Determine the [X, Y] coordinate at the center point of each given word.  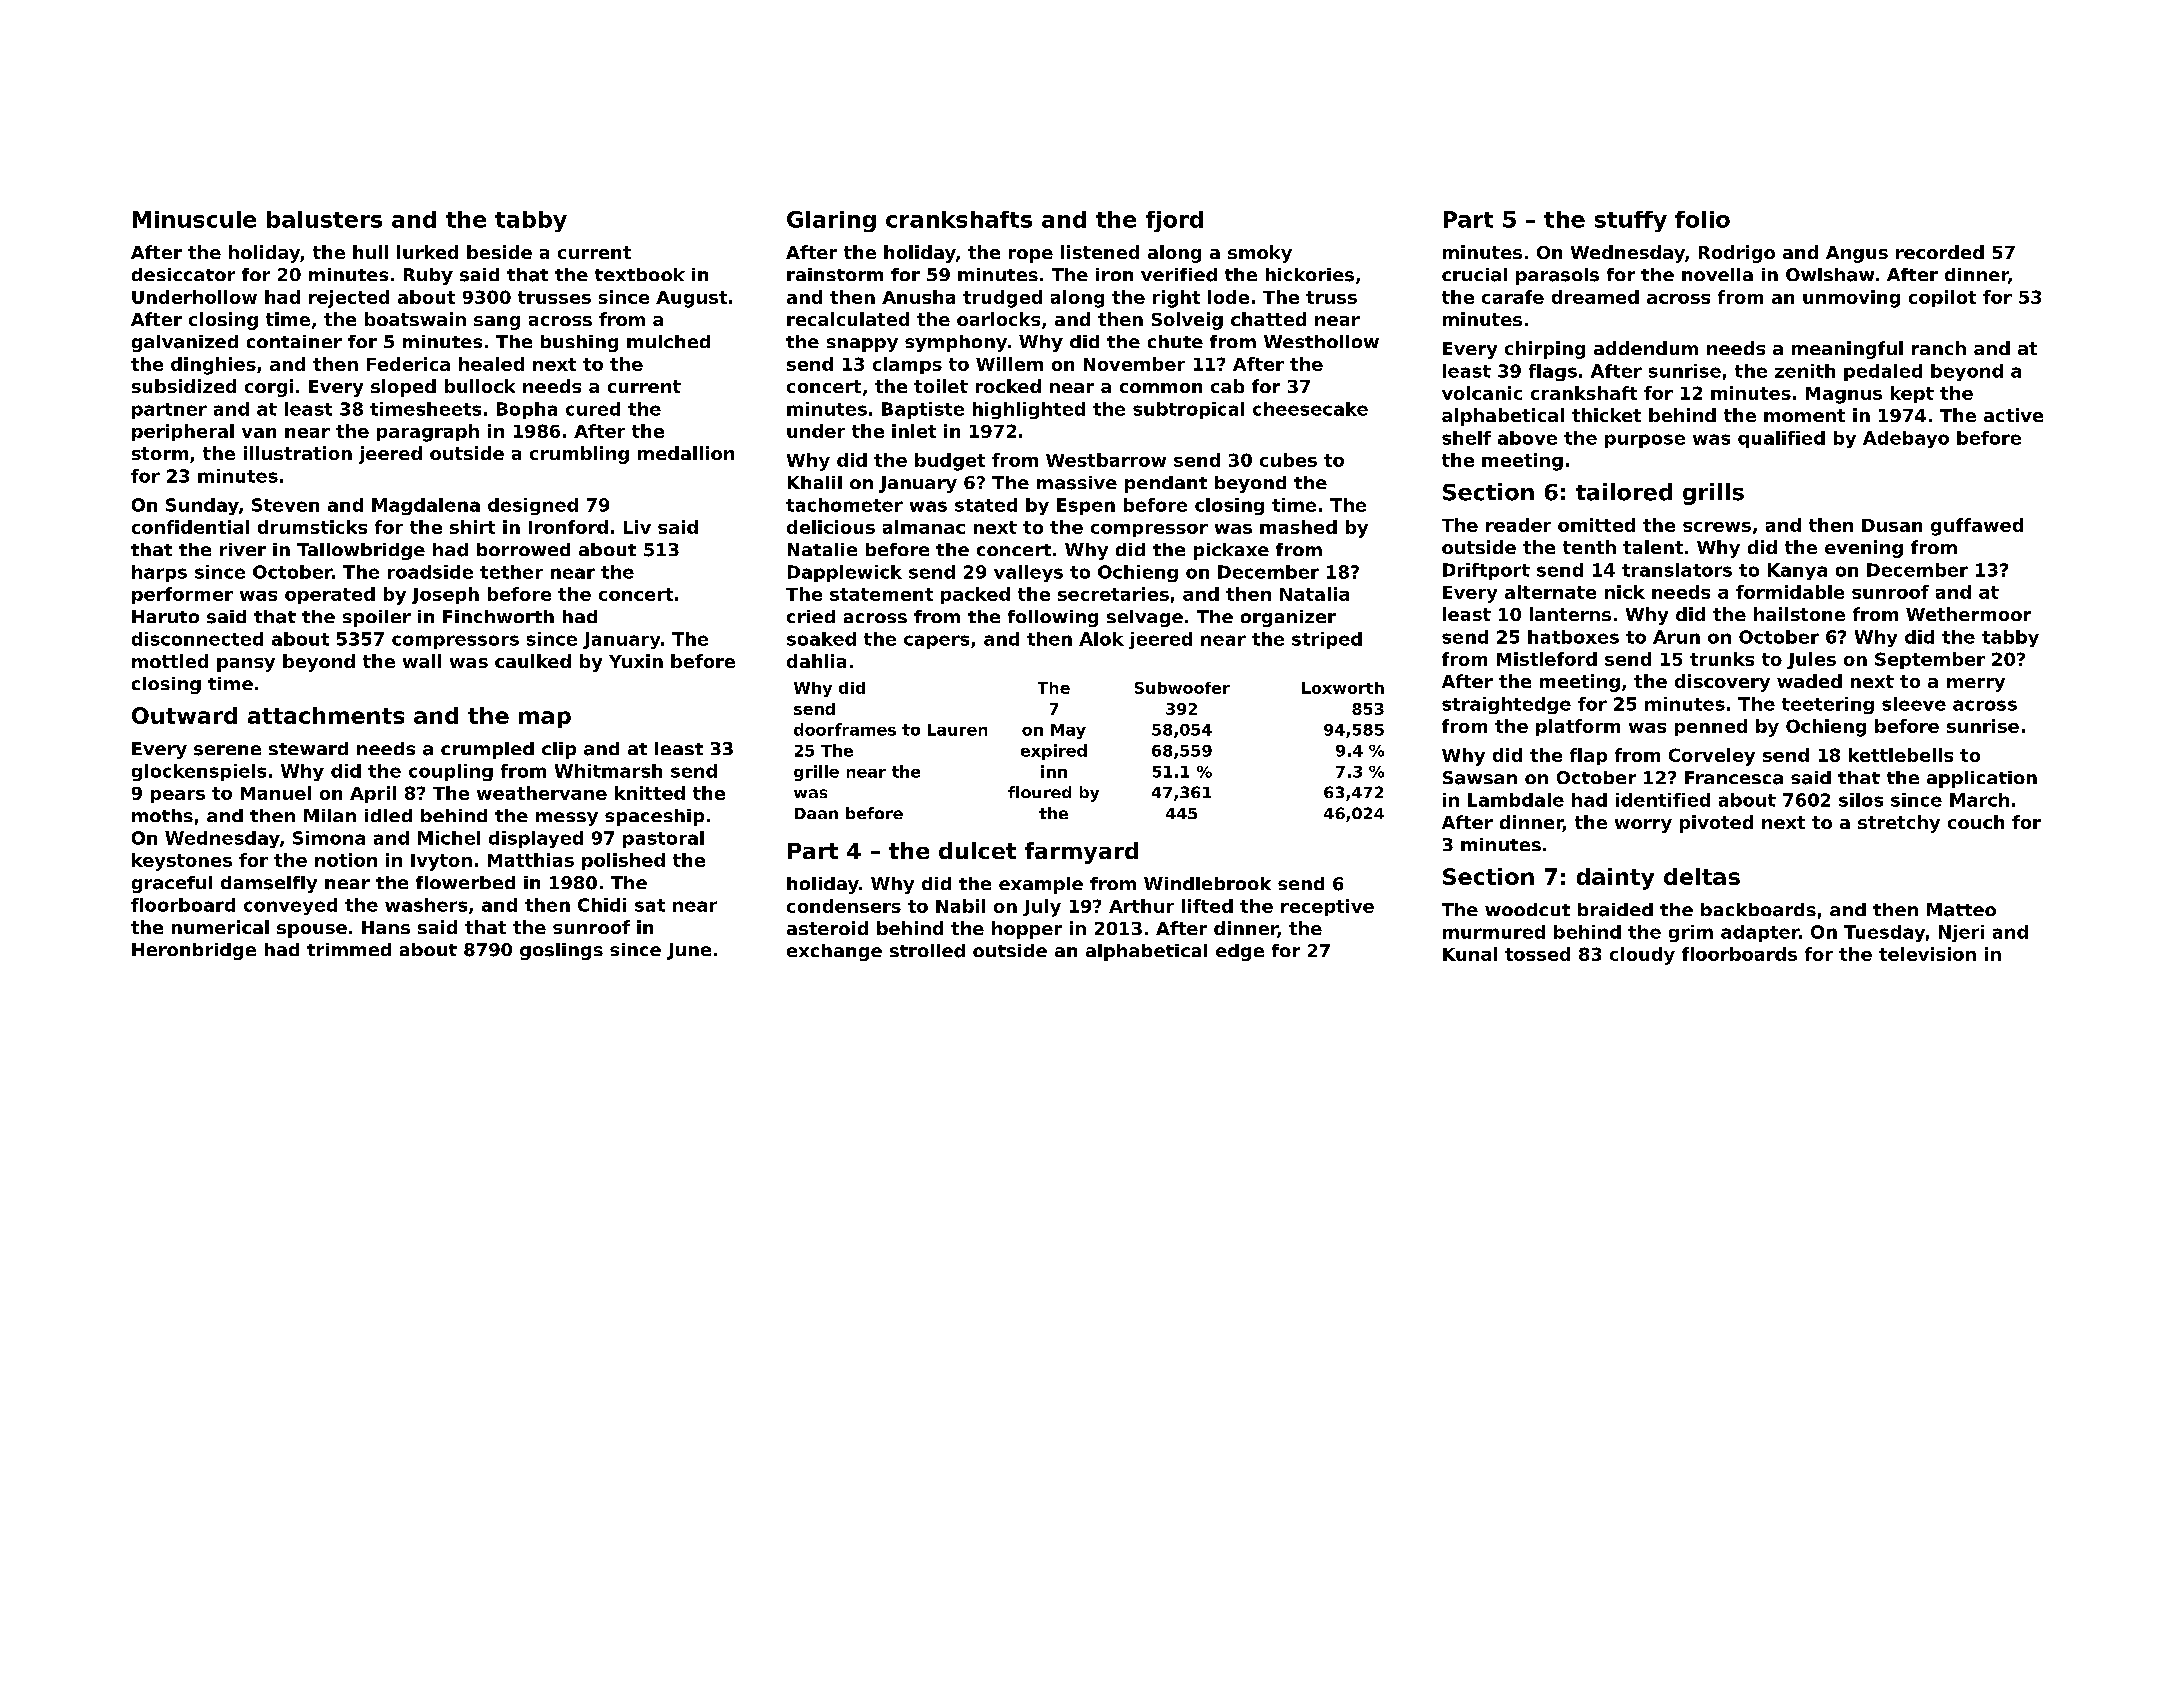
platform [1578, 727]
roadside [430, 572]
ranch [1939, 348]
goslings [561, 951]
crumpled [487, 750]
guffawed [1977, 527]
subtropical [1188, 410]
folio [1702, 219]
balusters [324, 219]
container [294, 341]
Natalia [1314, 594]
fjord [1174, 221]
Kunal [1470, 954]
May [1068, 731]
